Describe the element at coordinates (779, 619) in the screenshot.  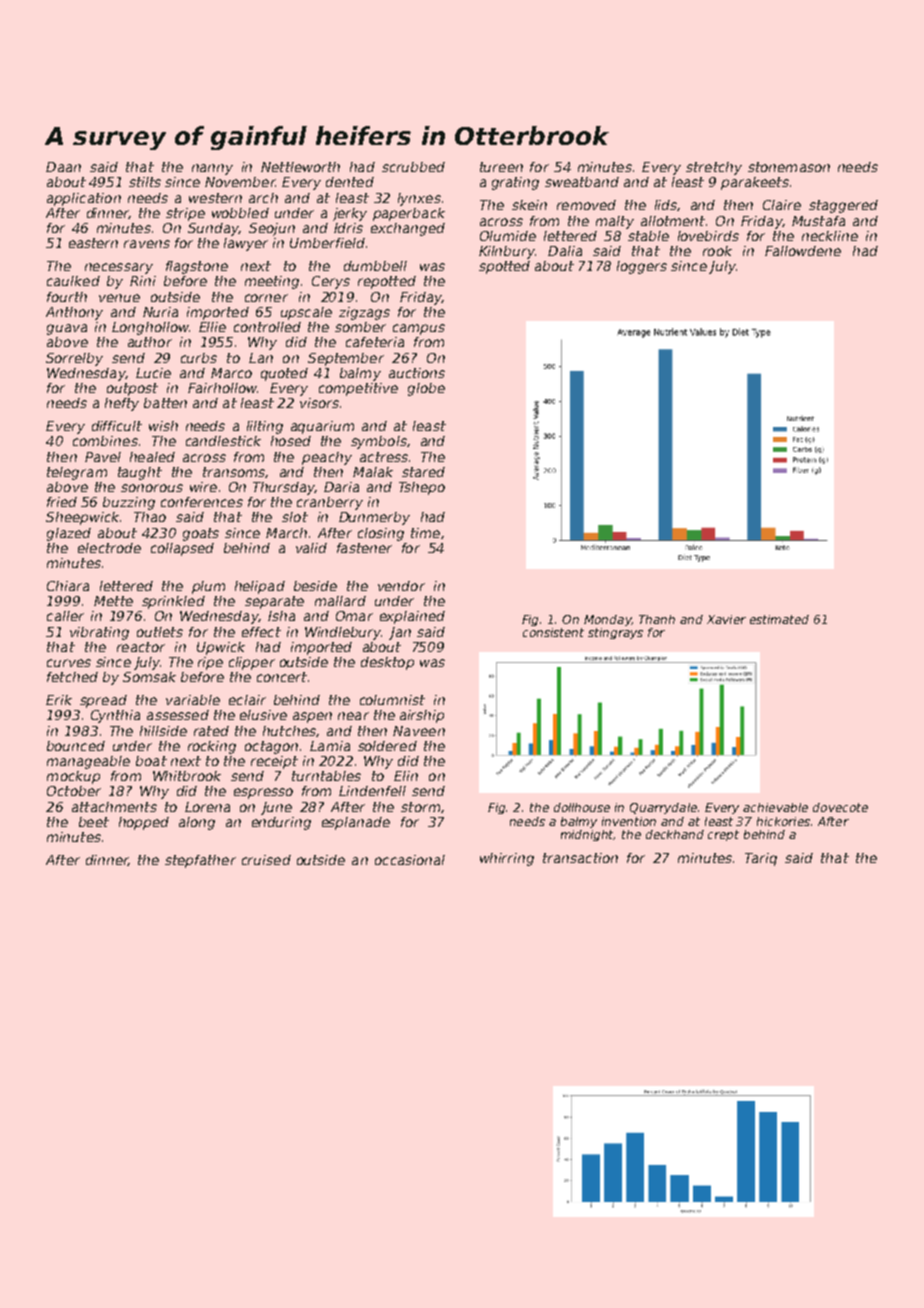
I see `estimated` at that location.
